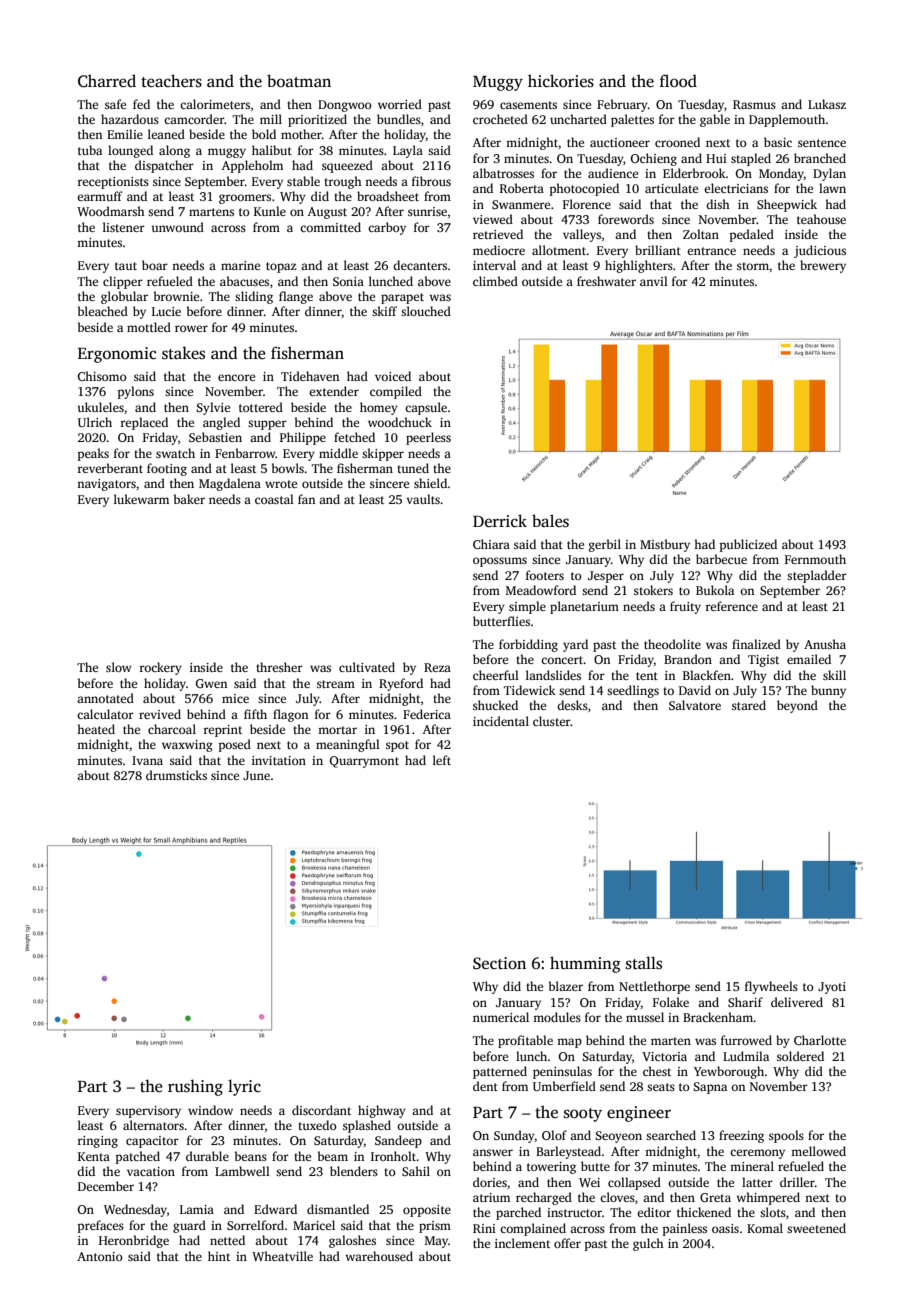  What do you see at coordinates (401, 684) in the document?
I see `Ryeford` at bounding box center [401, 684].
